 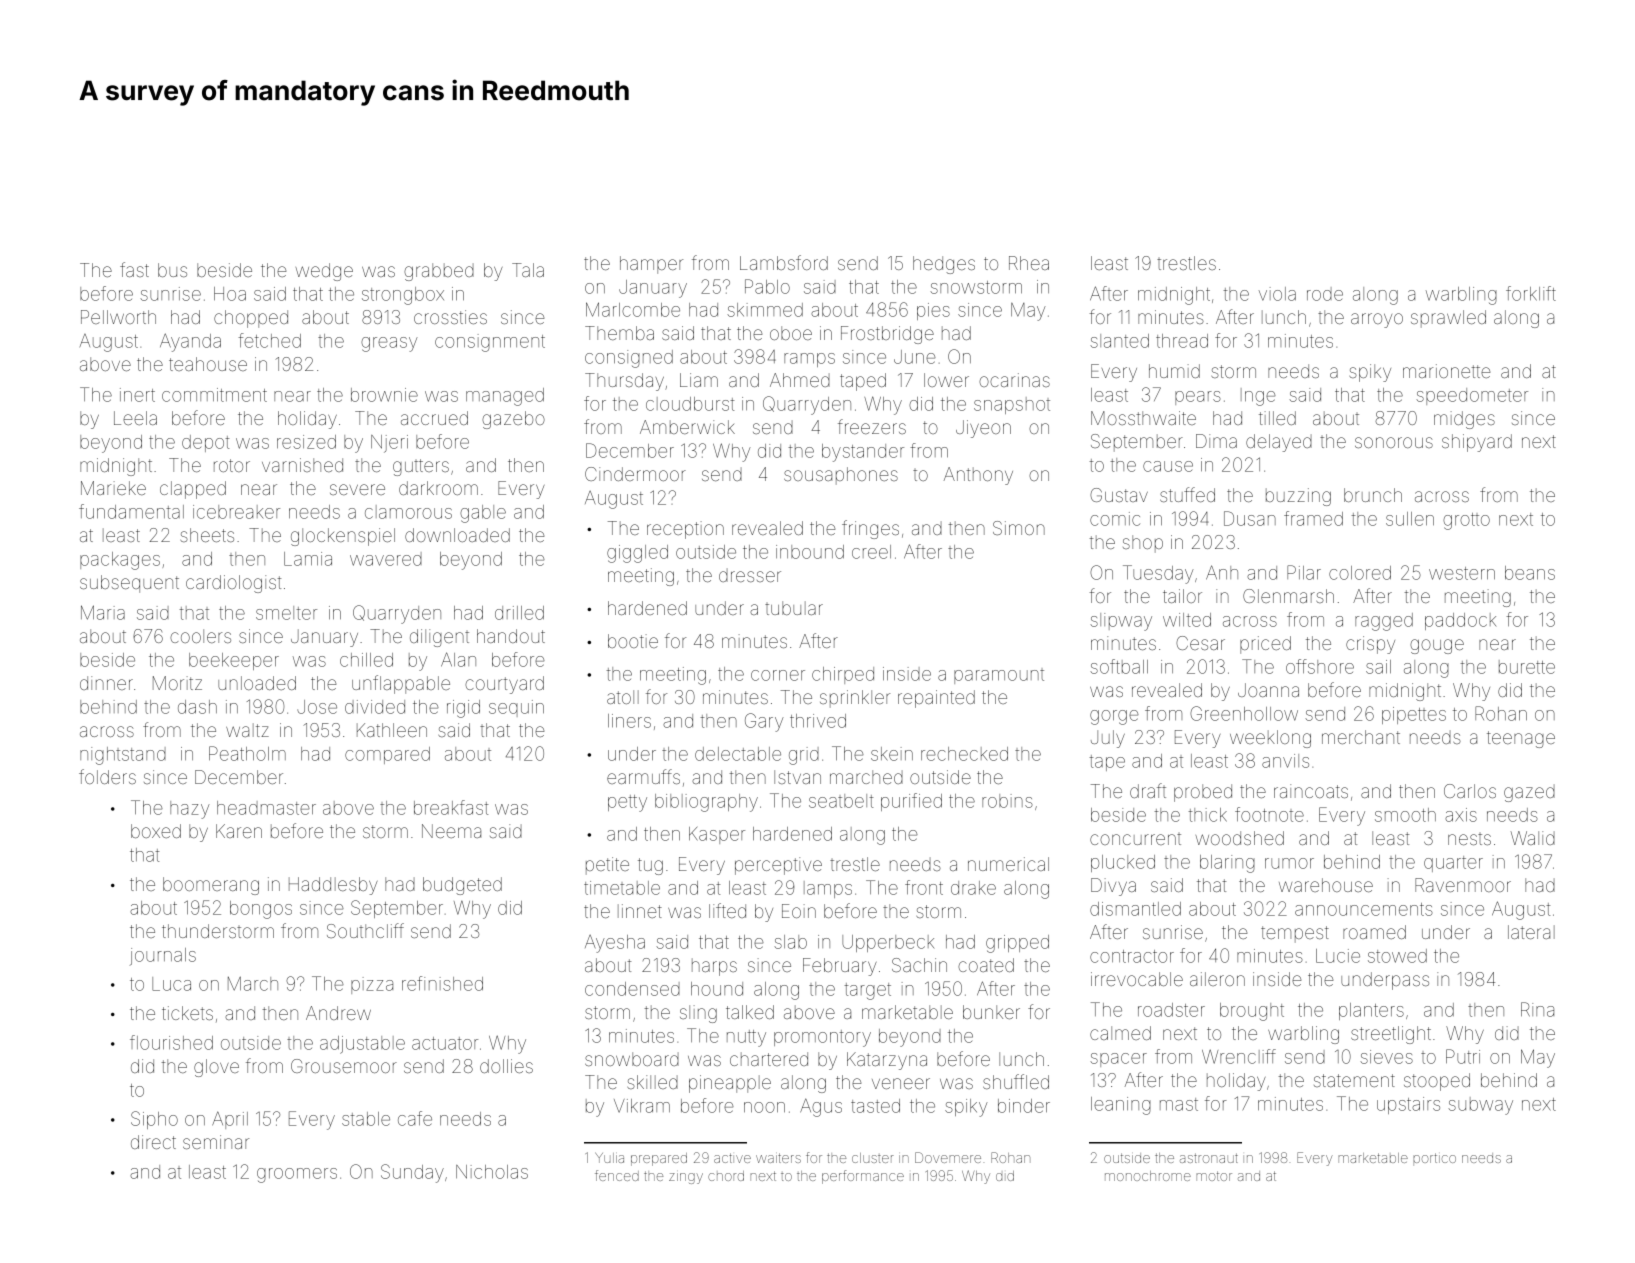 What do you see at coordinates (230, 1120) in the screenshot?
I see `April` at bounding box center [230, 1120].
